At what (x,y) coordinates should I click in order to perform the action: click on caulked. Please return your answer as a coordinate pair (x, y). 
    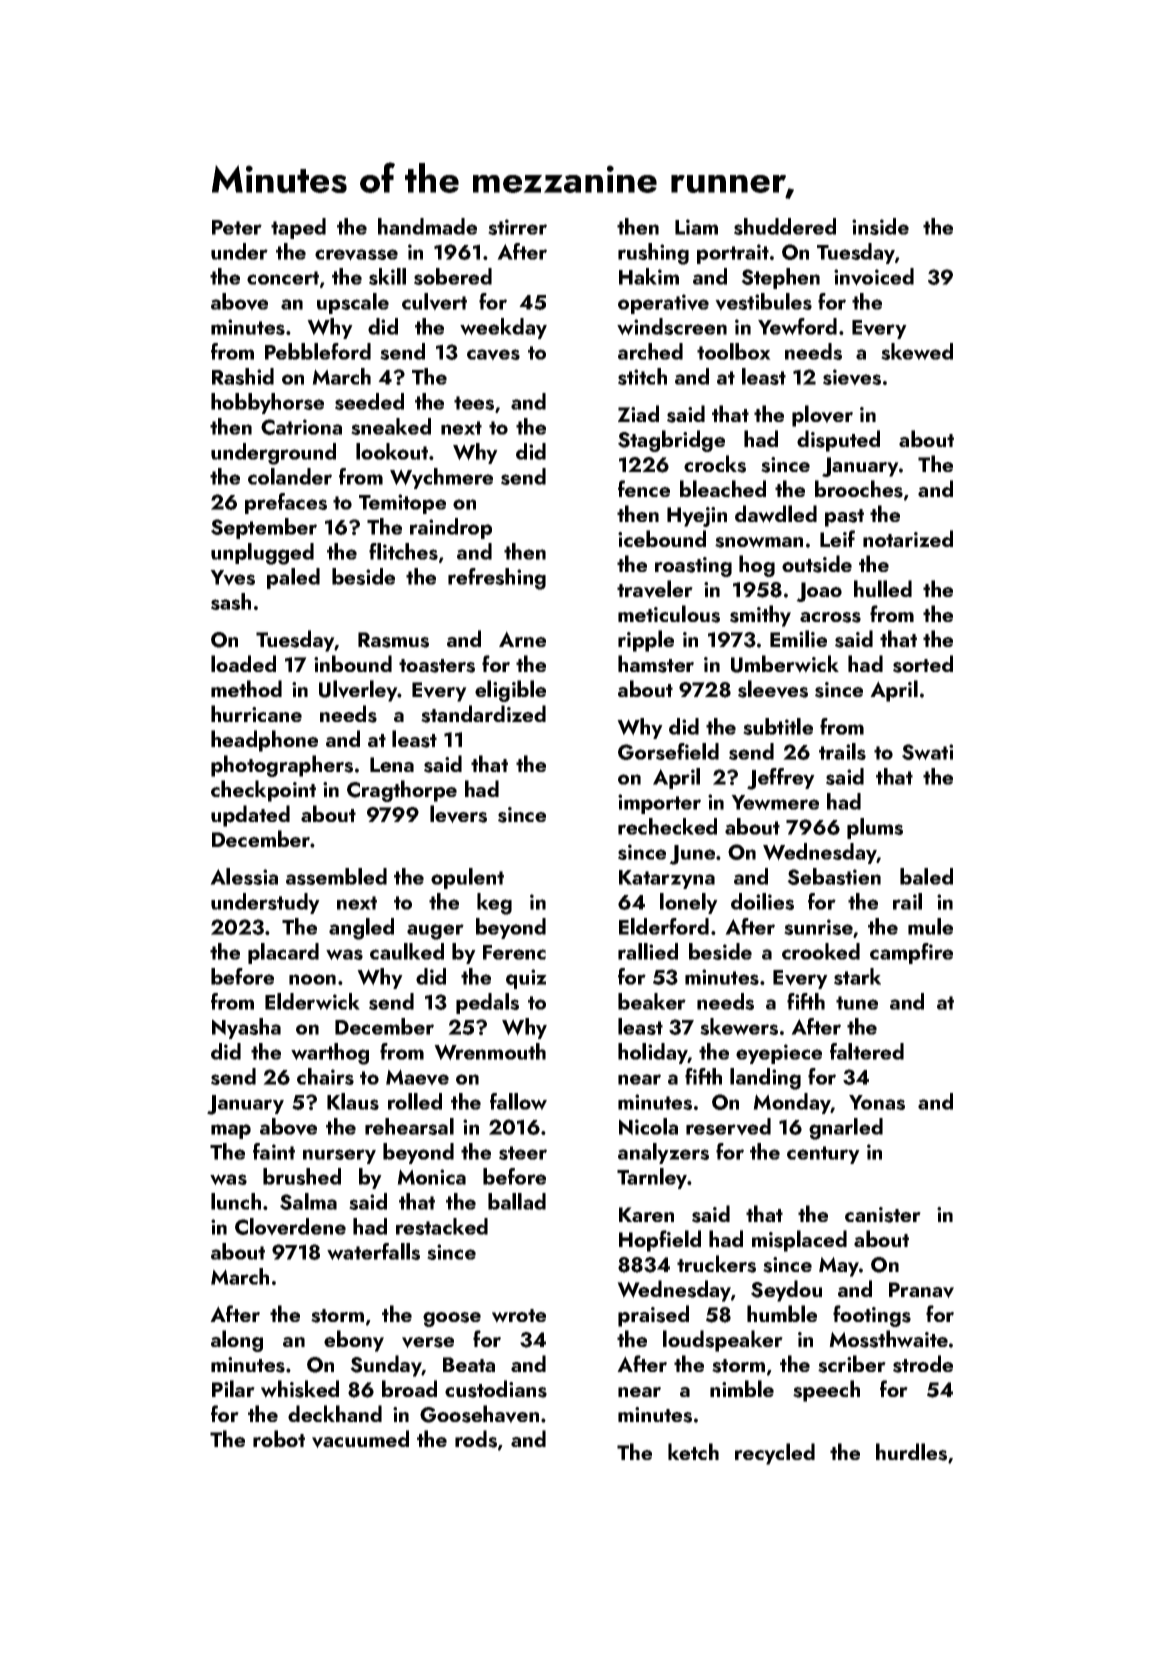
    Looking at the image, I should click on (407, 951).
